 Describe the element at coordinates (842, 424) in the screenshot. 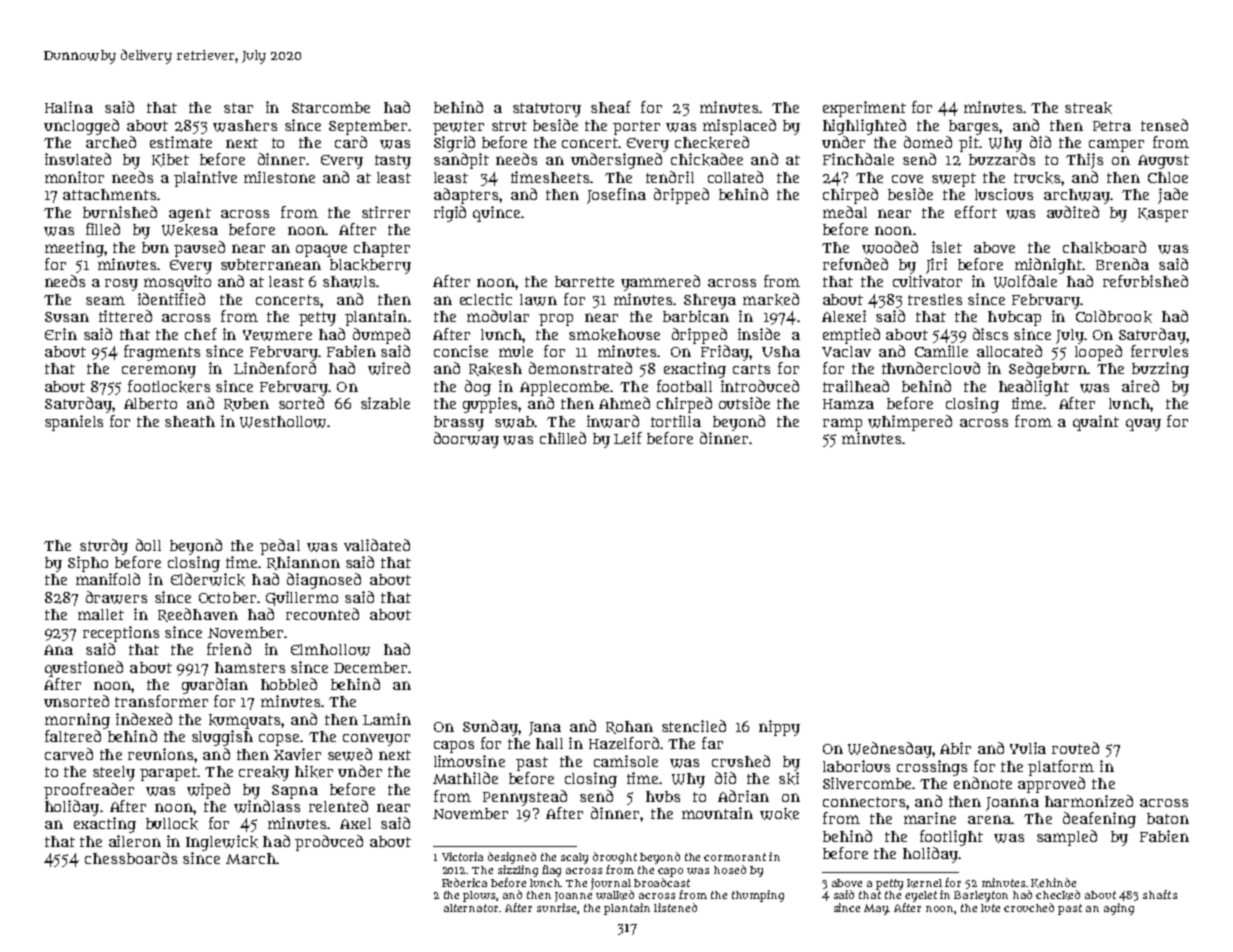

I see `ramp` at that location.
